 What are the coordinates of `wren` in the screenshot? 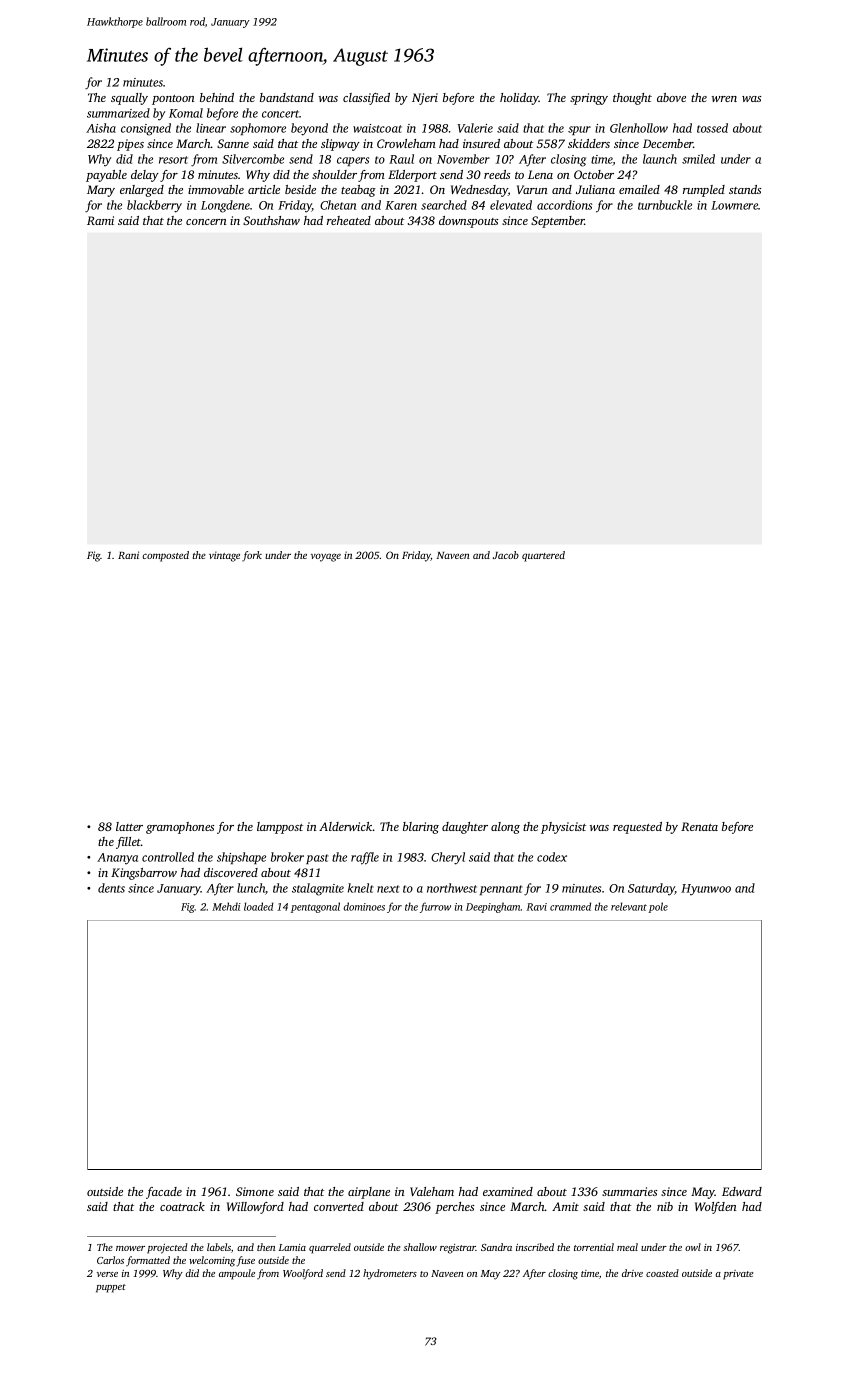 It's located at (724, 99).
